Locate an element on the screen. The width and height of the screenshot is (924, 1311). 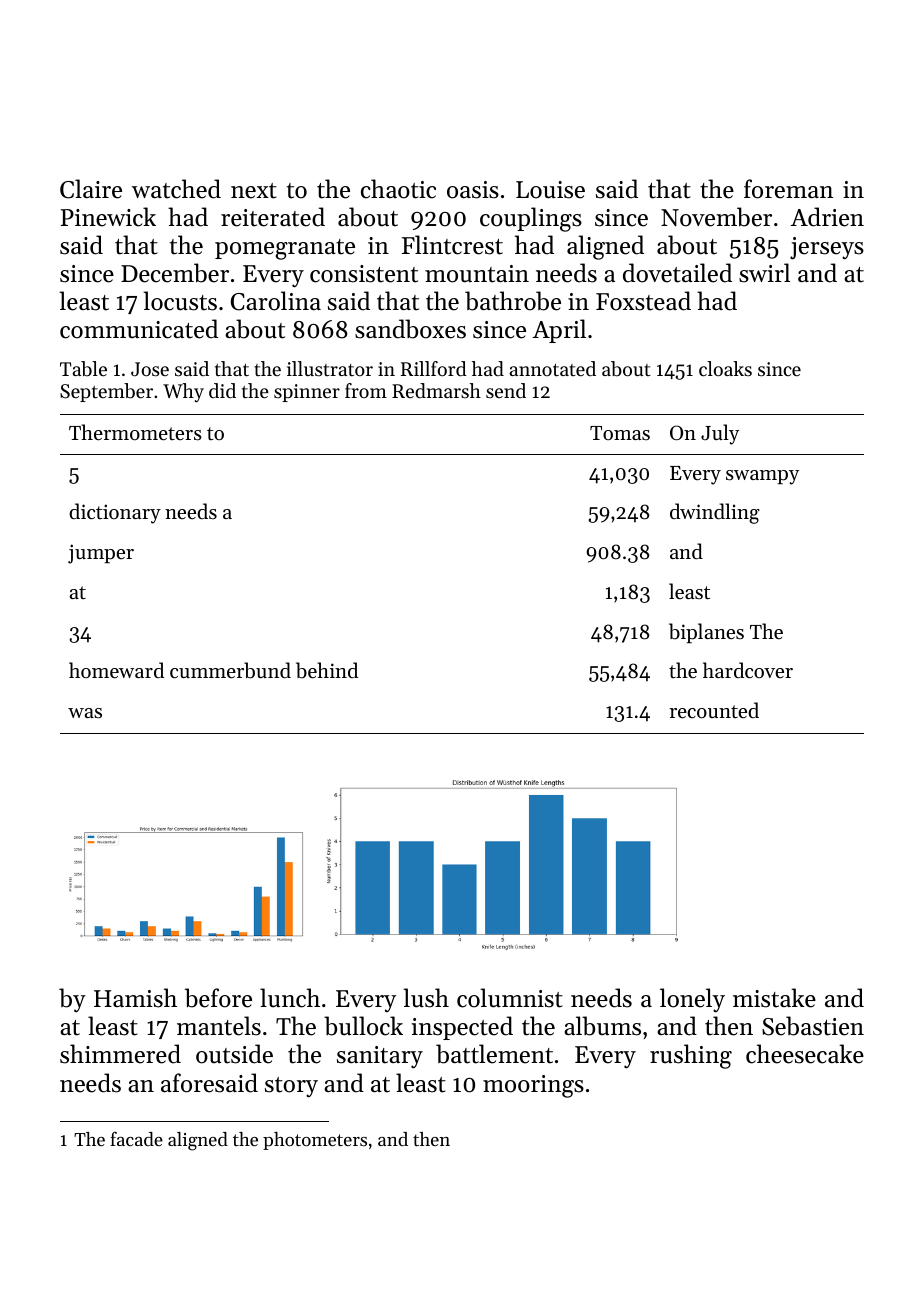
facade is located at coordinates (136, 1138).
